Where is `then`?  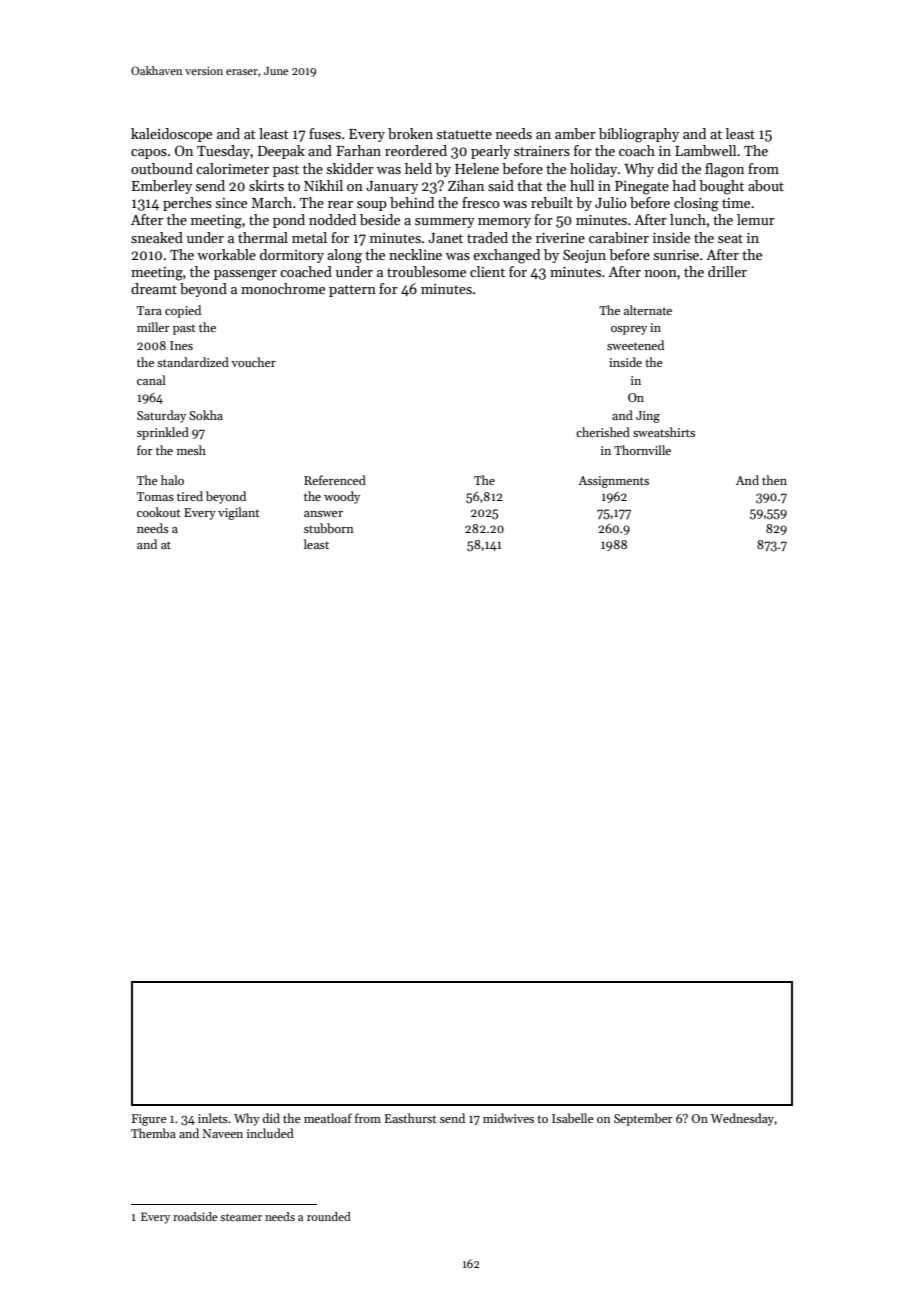
then is located at coordinates (774, 480).
